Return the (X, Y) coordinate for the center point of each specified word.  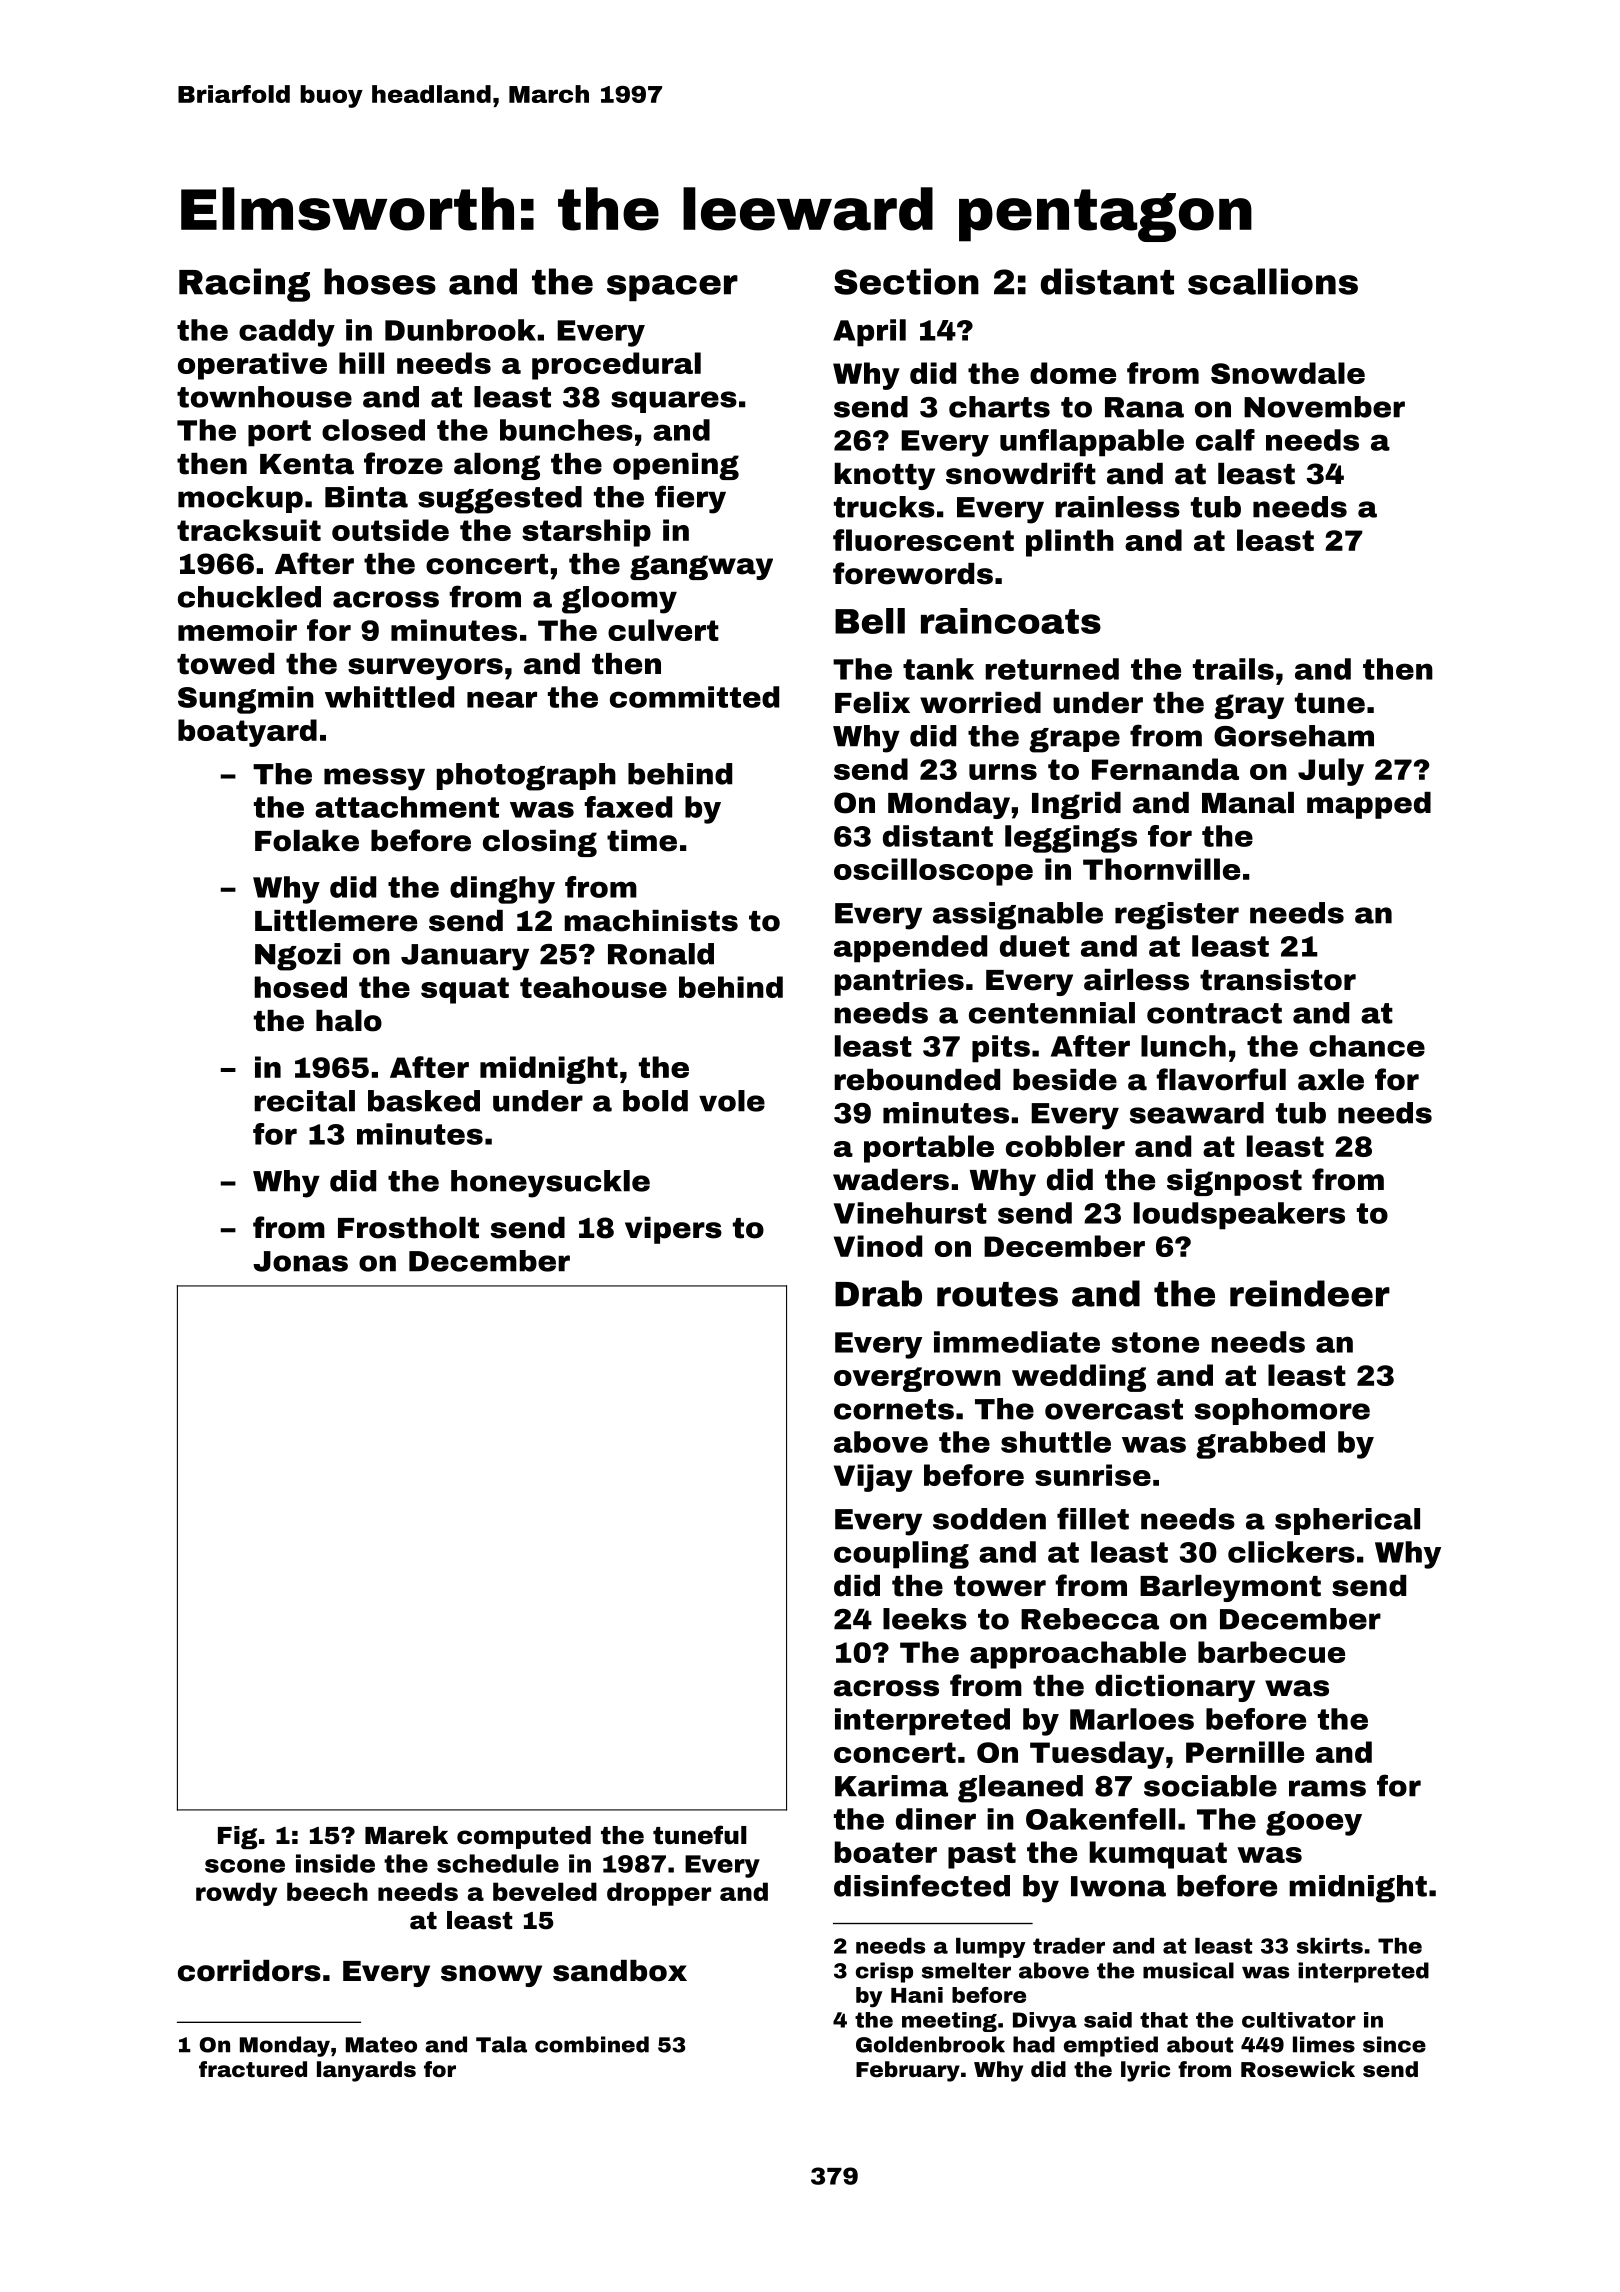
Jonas (300, 1261)
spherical (1347, 1521)
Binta (366, 497)
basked (424, 1101)
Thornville (1161, 869)
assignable (1018, 916)
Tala (501, 2044)
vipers (673, 1230)
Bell (870, 621)
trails (1233, 669)
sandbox (620, 1971)
